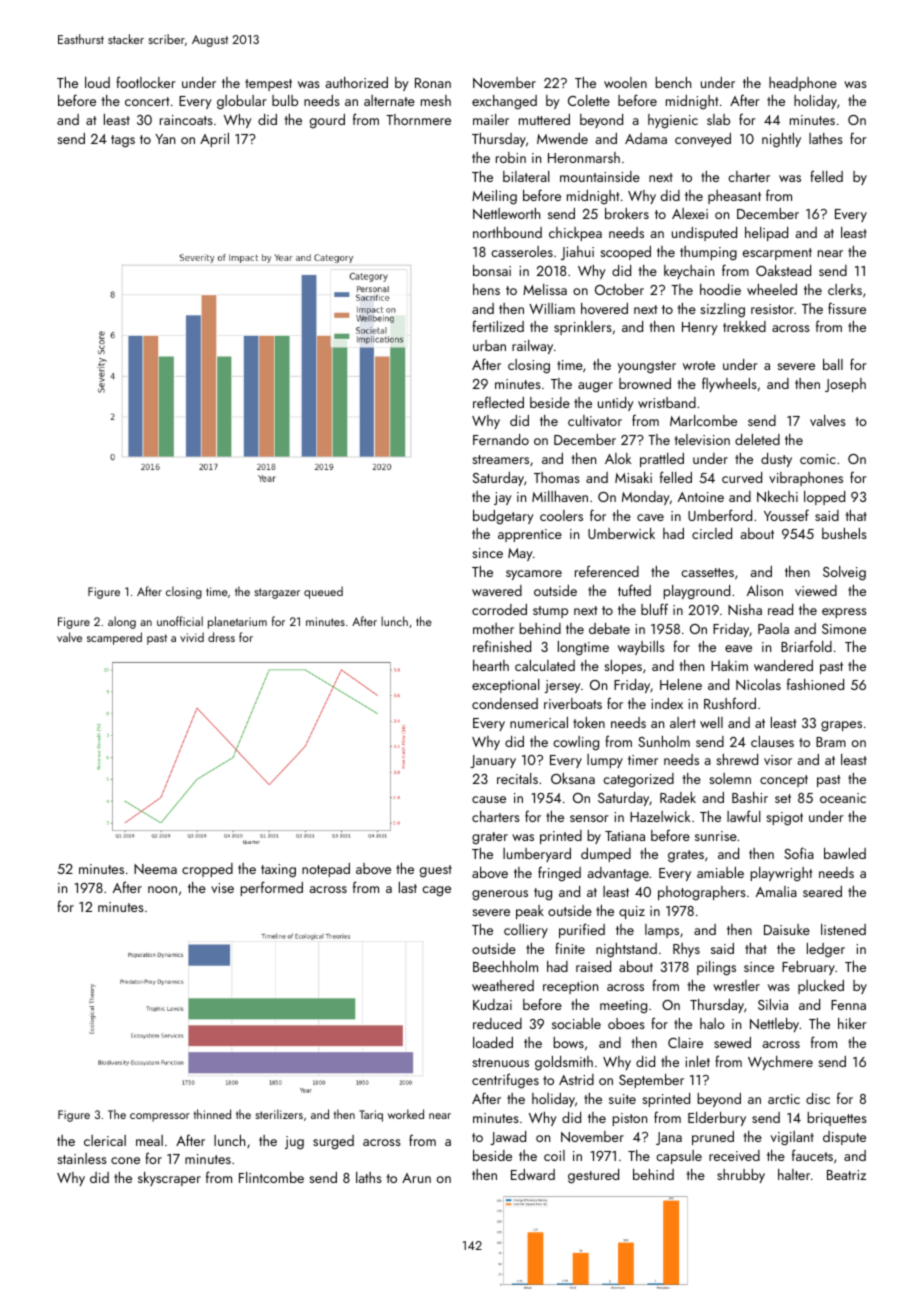 This screenshot has height=1308, width=924. What do you see at coordinates (369, 1177) in the screenshot?
I see `laths` at bounding box center [369, 1177].
